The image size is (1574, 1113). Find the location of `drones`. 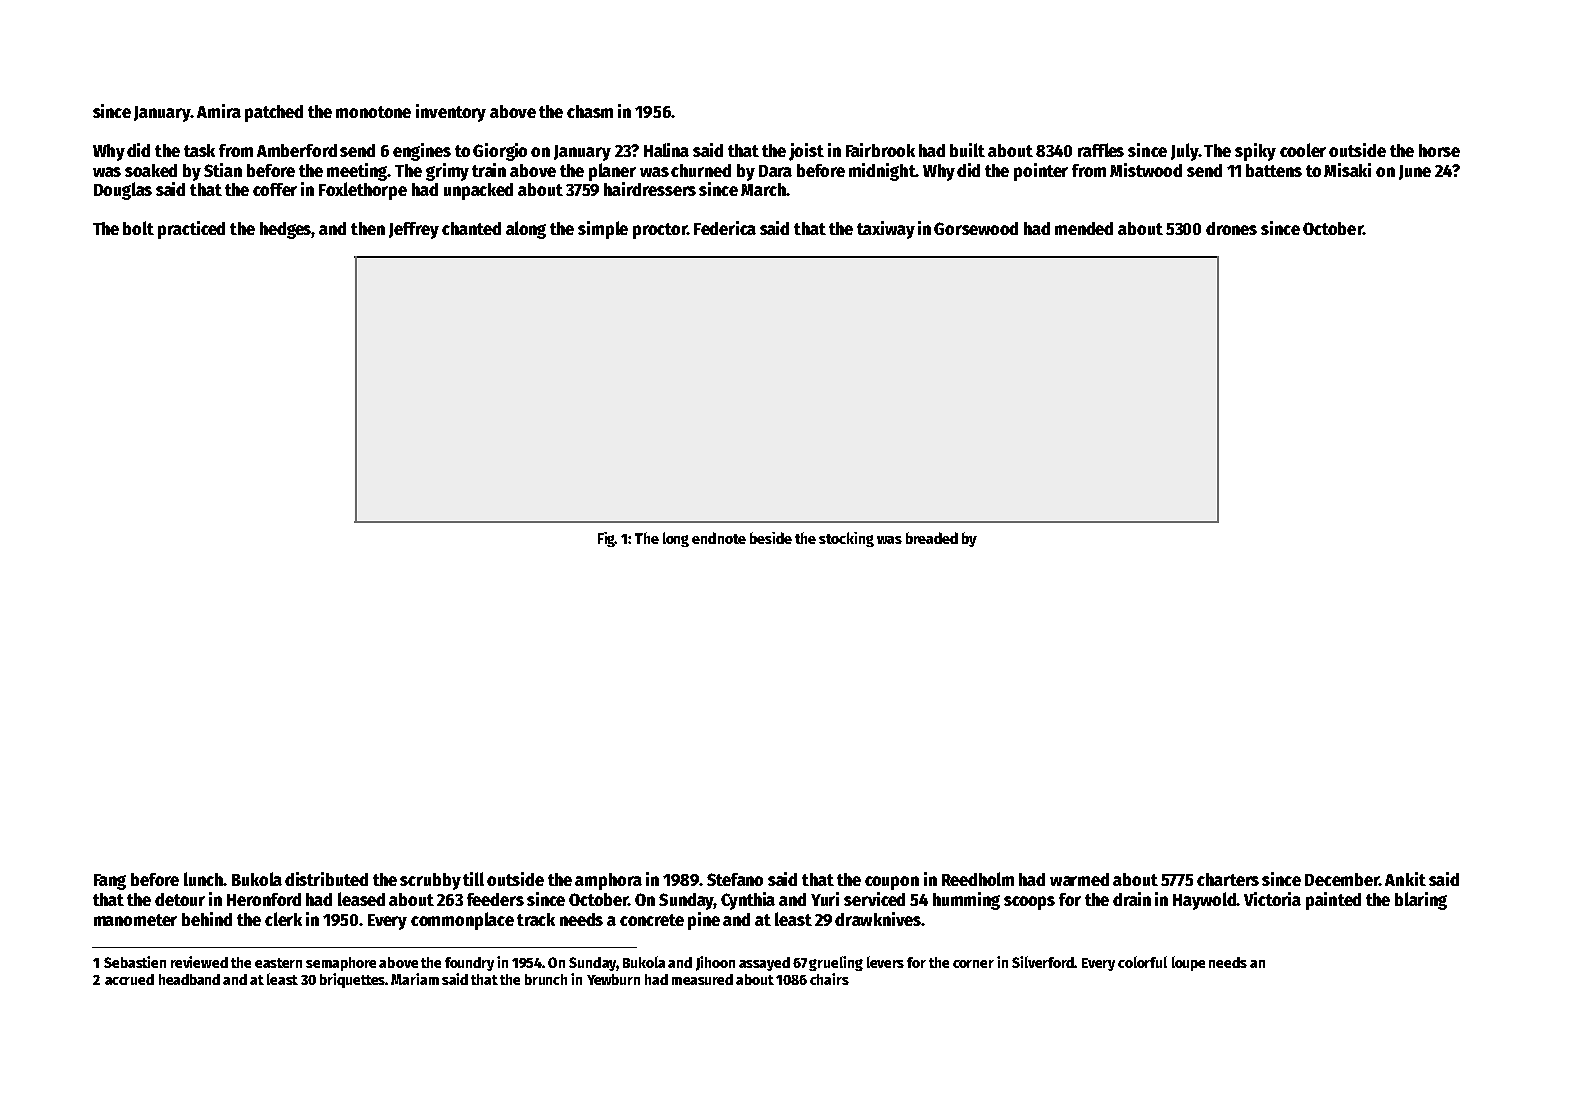

drones is located at coordinates (1231, 228).
